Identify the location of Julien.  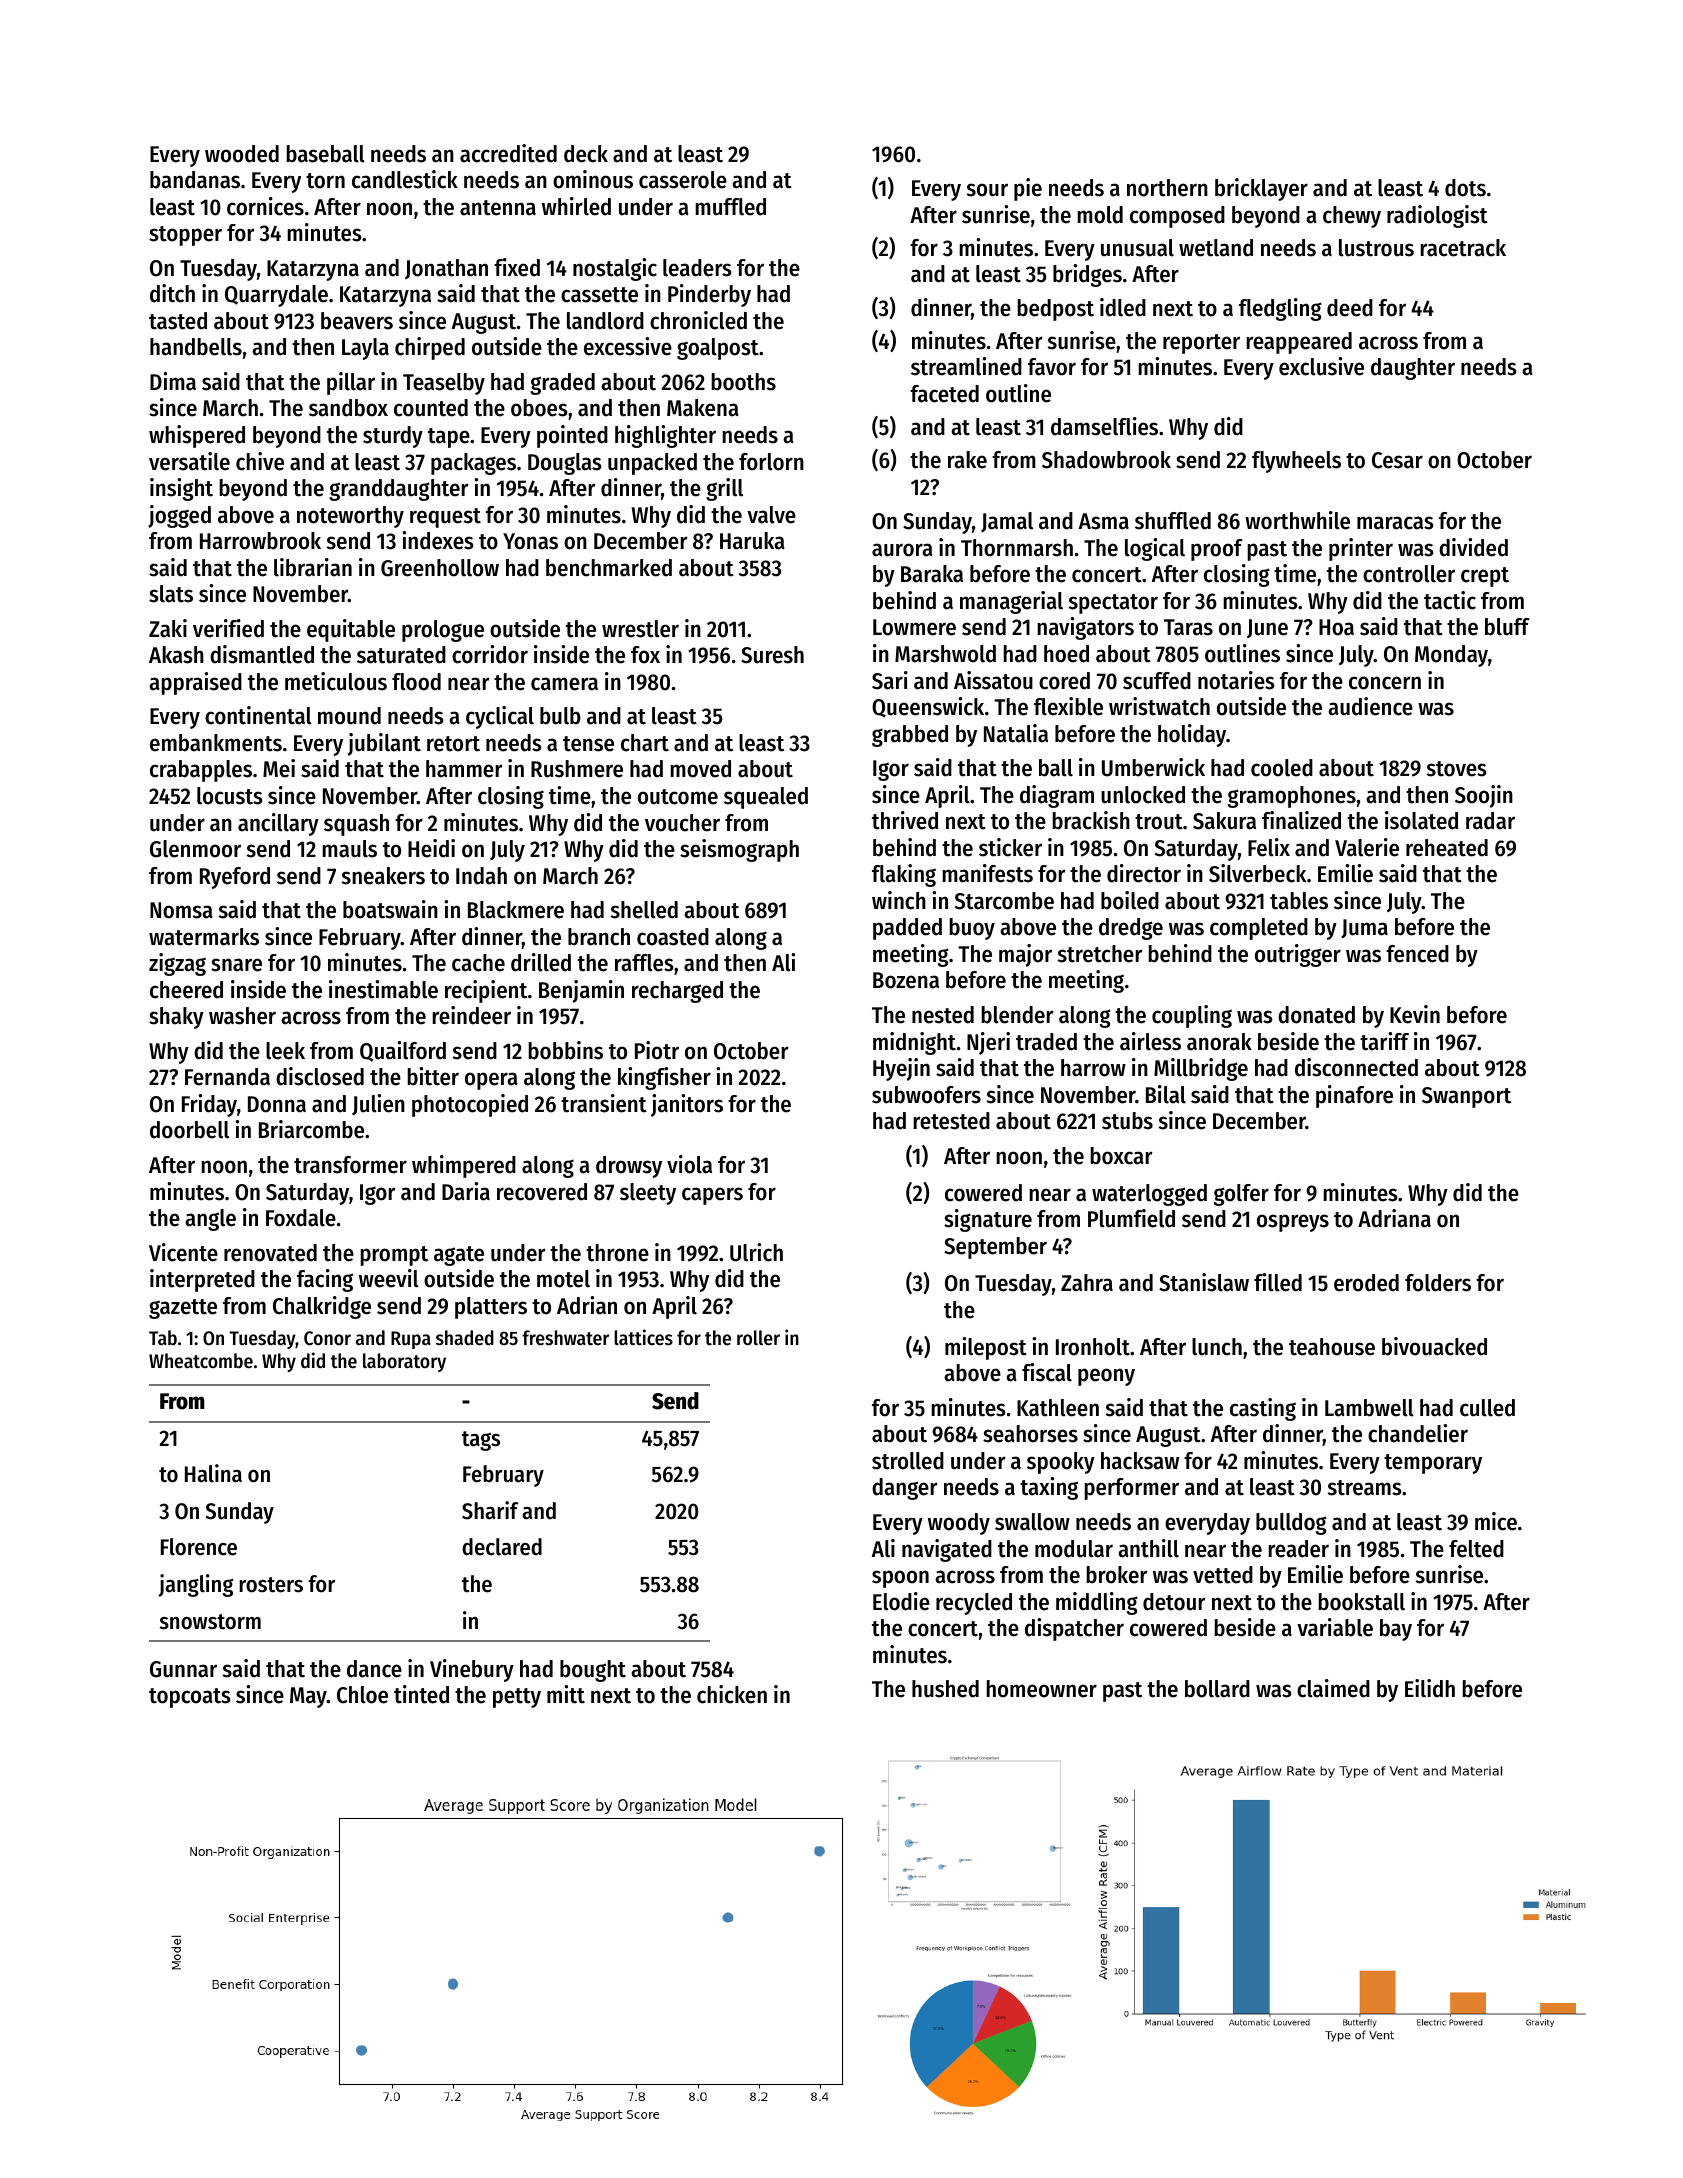
(378, 1104).
